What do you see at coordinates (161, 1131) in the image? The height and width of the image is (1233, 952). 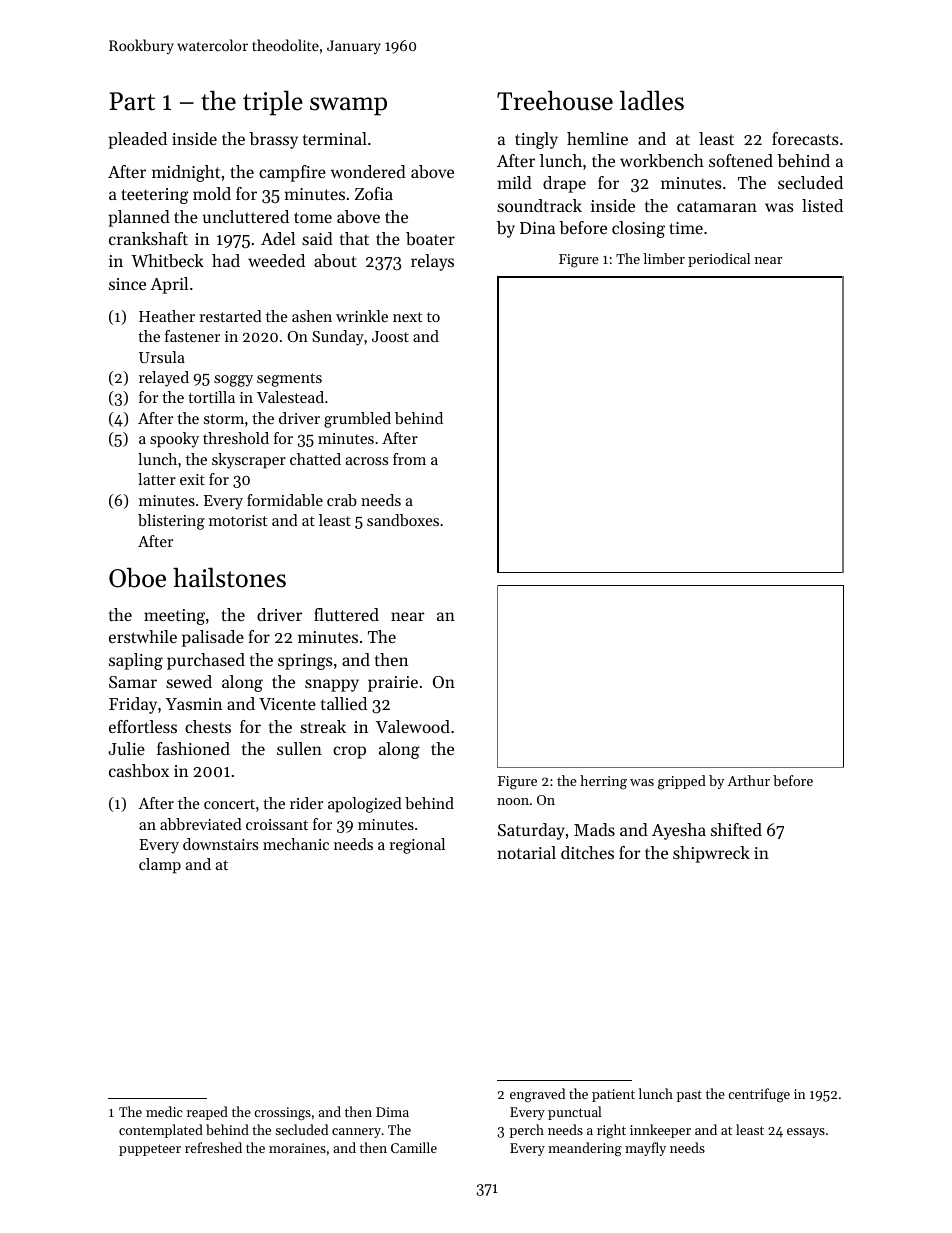 I see `contemplated` at bounding box center [161, 1131].
